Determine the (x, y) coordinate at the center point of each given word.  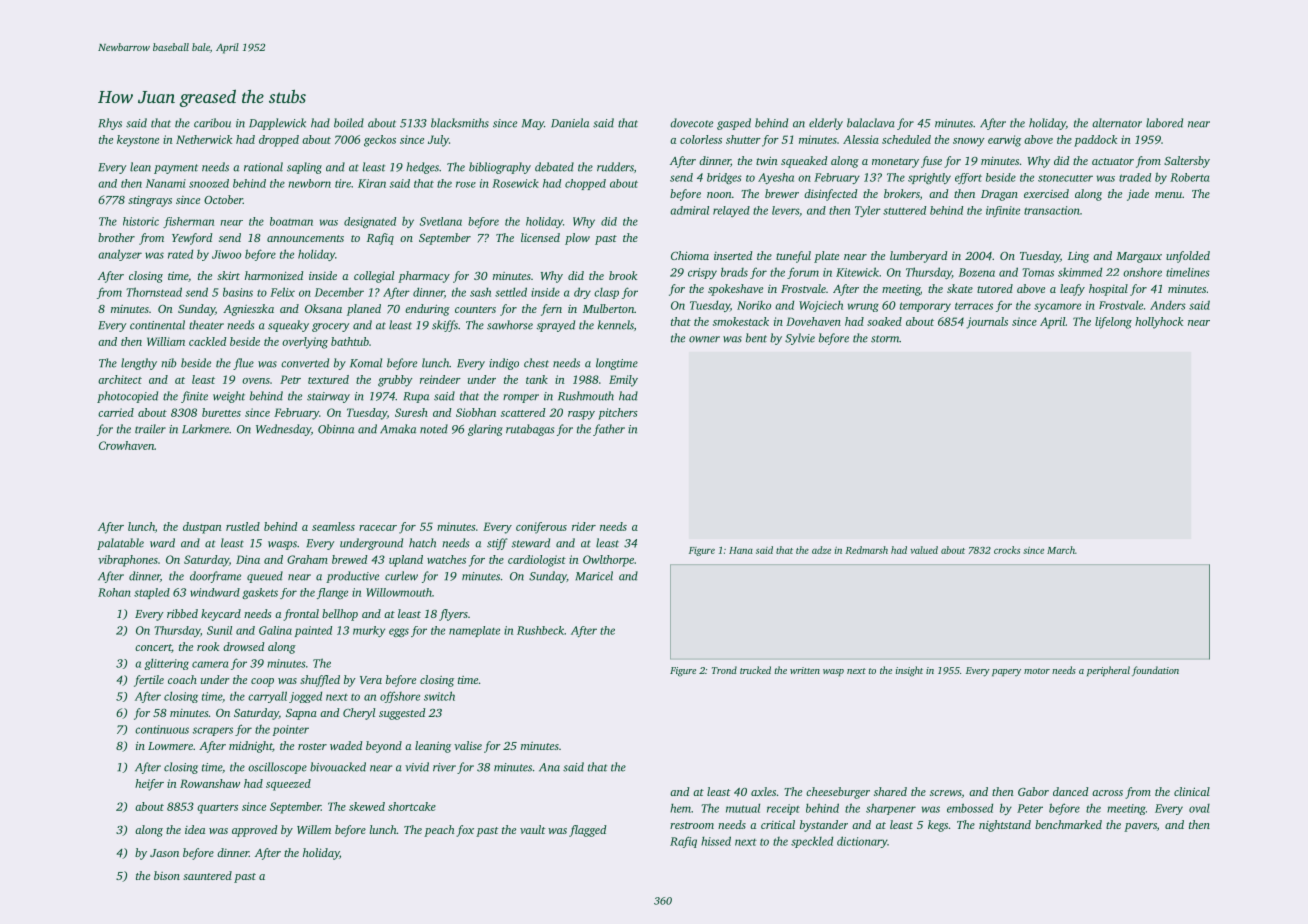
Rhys (110, 124)
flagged (588, 831)
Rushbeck (540, 630)
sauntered (207, 875)
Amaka (398, 429)
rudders (615, 167)
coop (262, 682)
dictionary (862, 842)
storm (885, 339)
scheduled (906, 139)
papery (1006, 673)
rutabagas (530, 430)
